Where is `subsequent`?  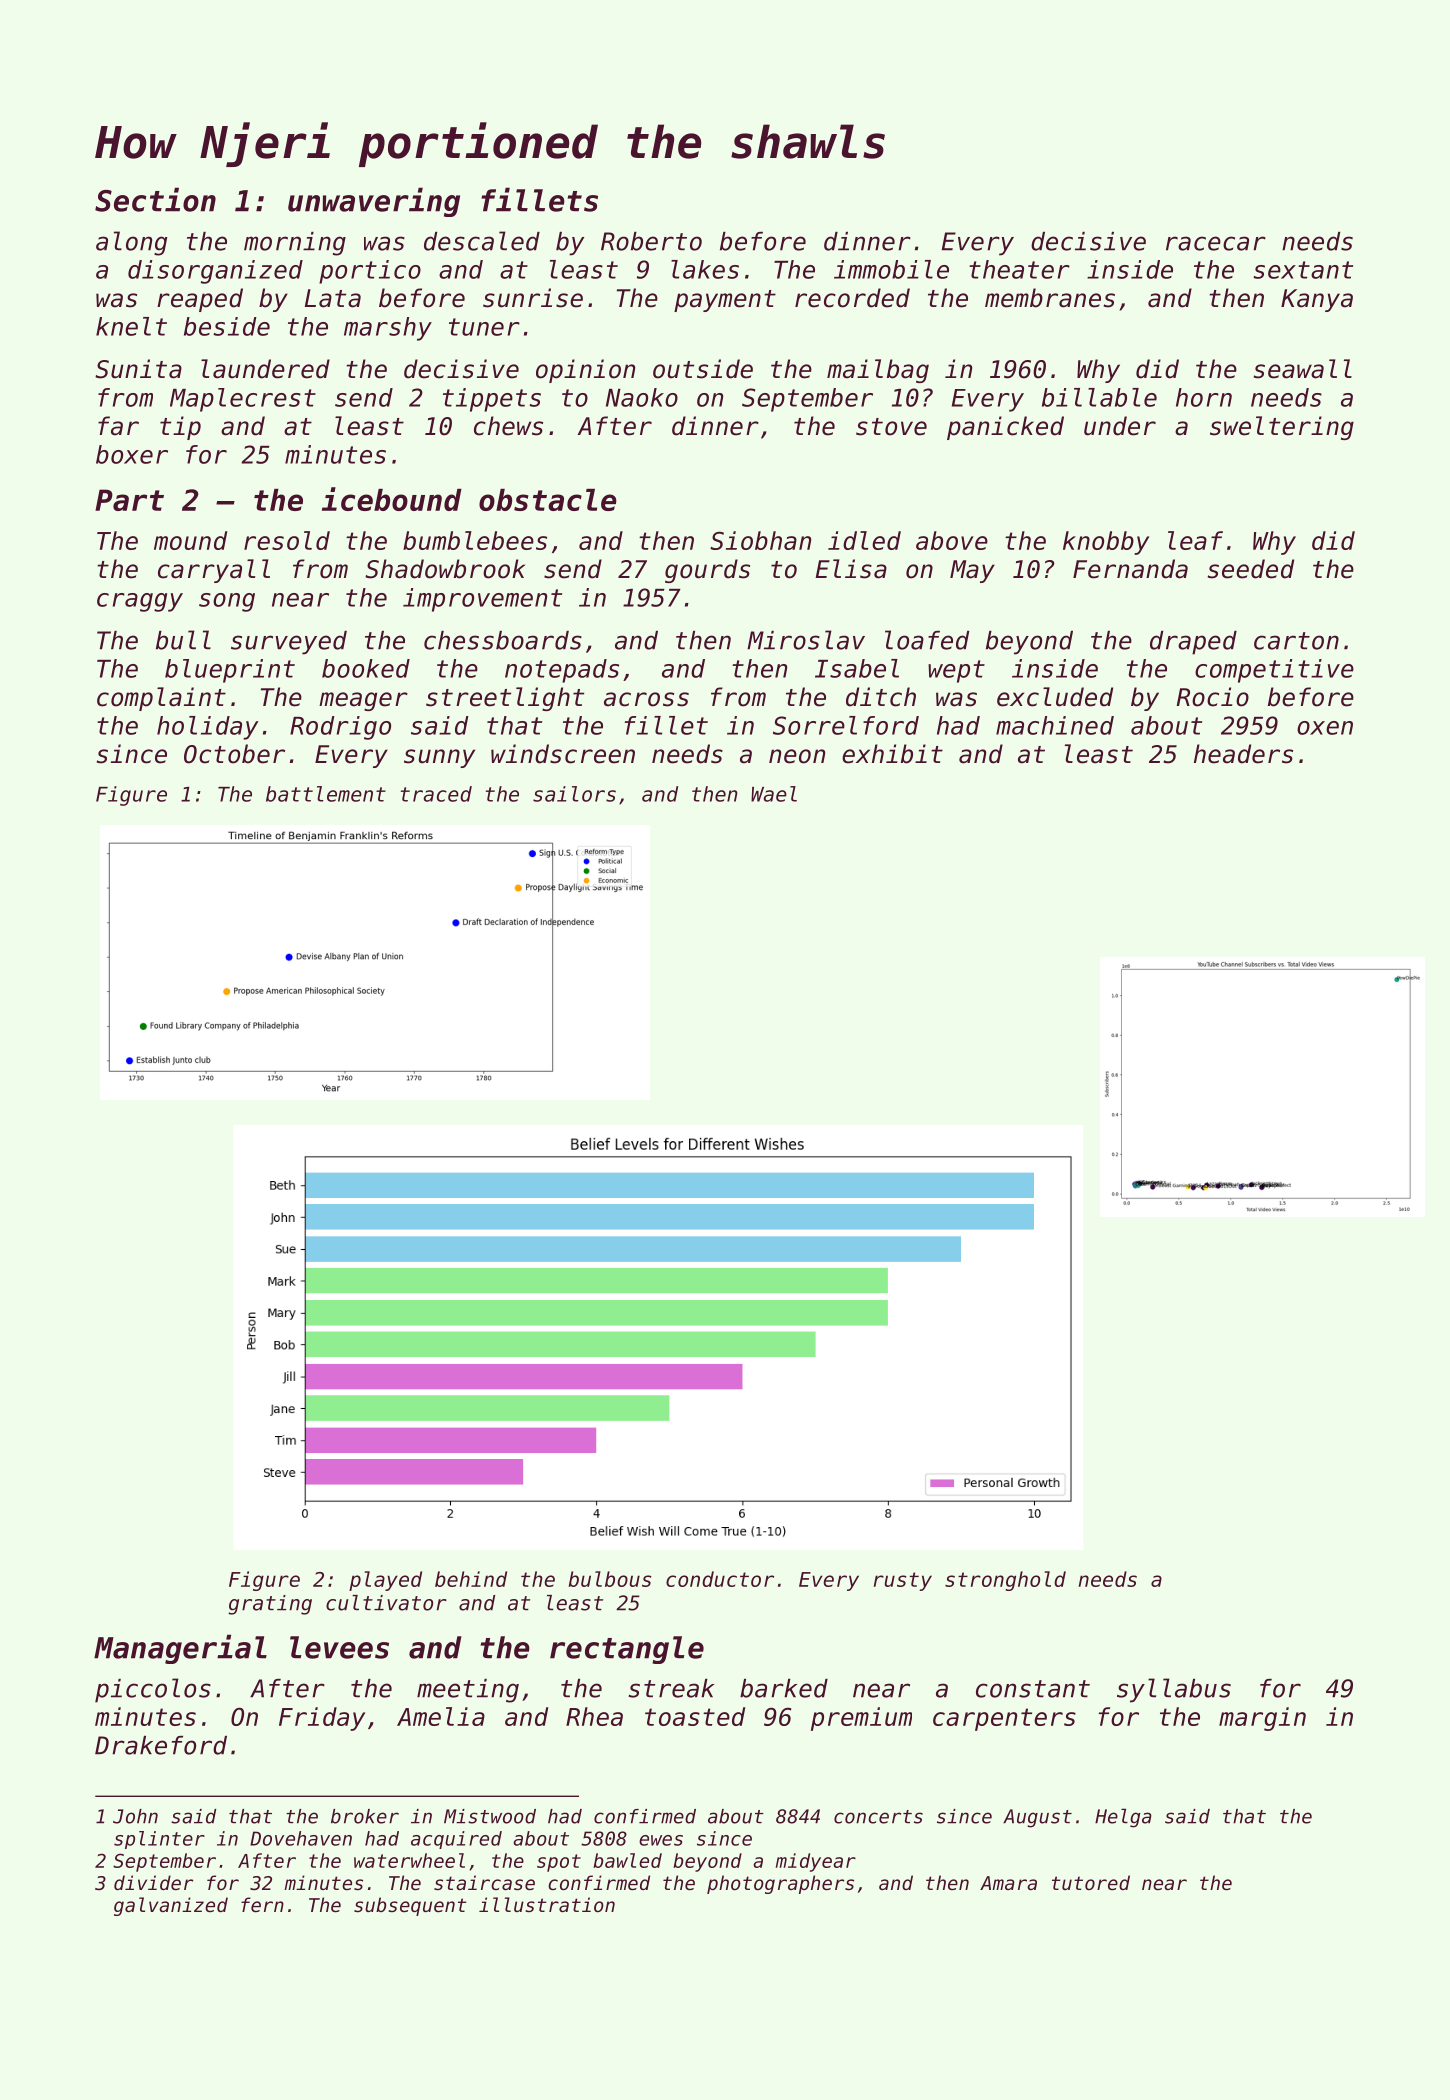
subsequent is located at coordinates (410, 1906).
